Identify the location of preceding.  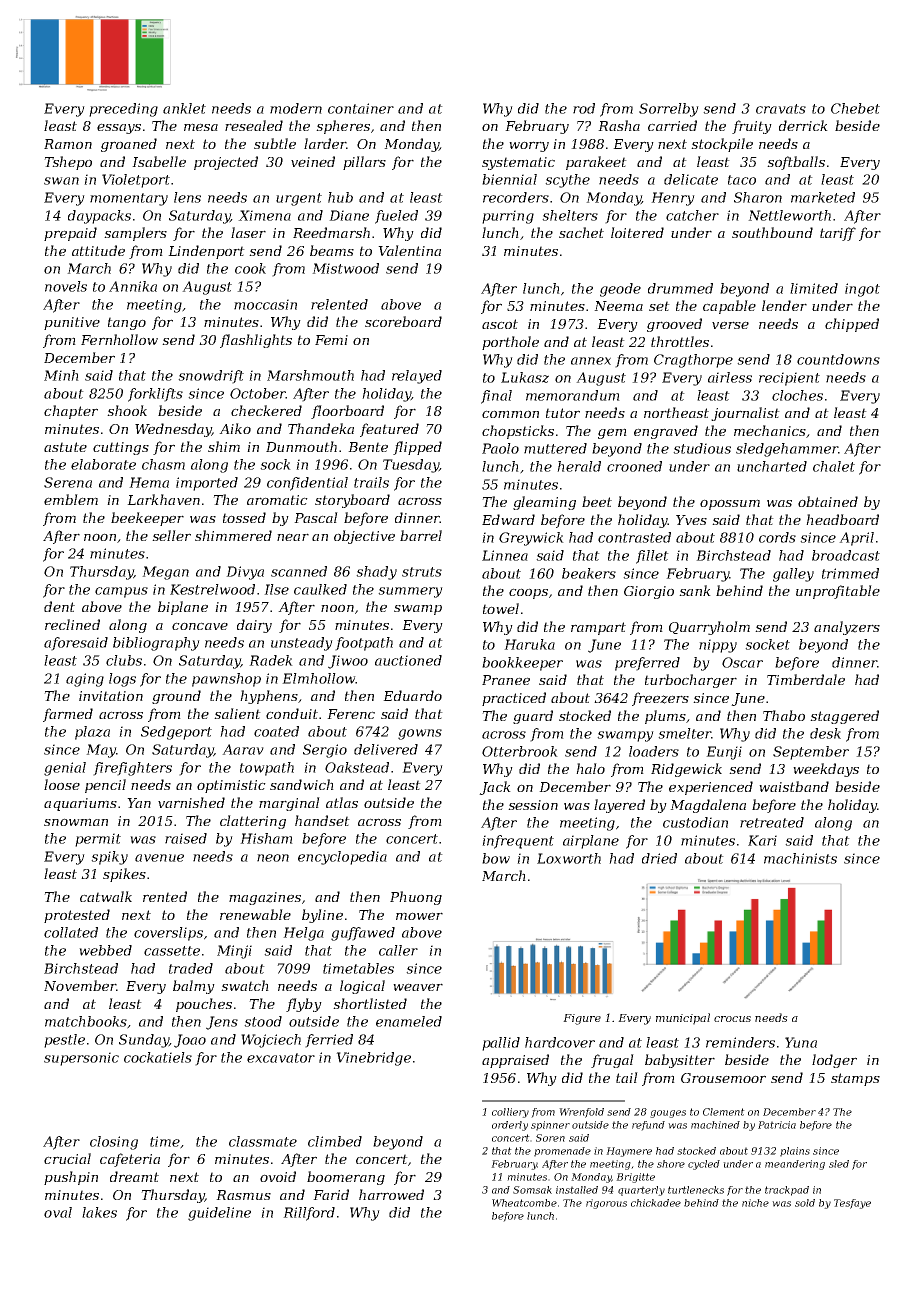
(123, 110).
